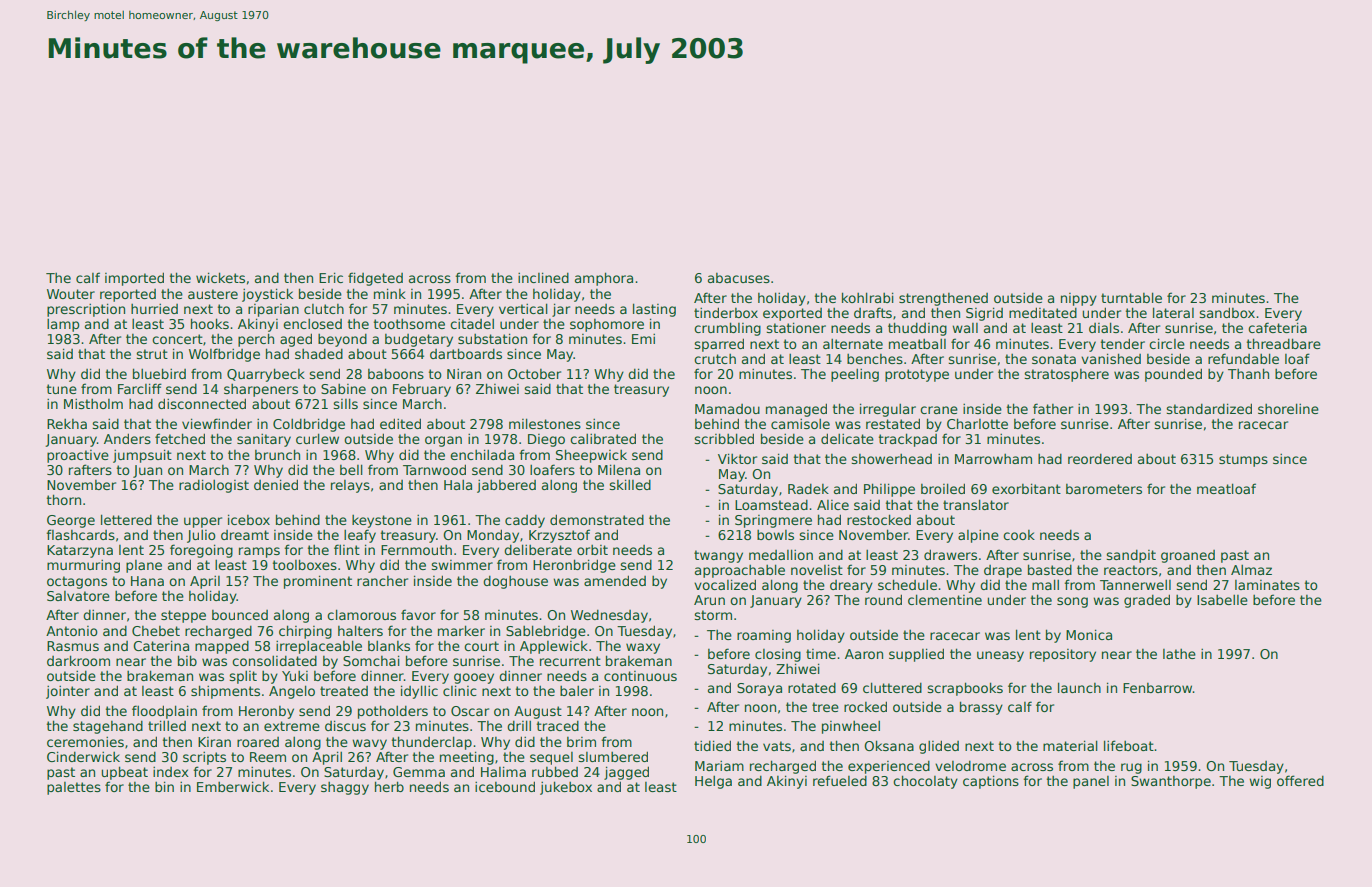 This document has height=887, width=1372. What do you see at coordinates (1066, 375) in the document?
I see `stratosphere` at bounding box center [1066, 375].
